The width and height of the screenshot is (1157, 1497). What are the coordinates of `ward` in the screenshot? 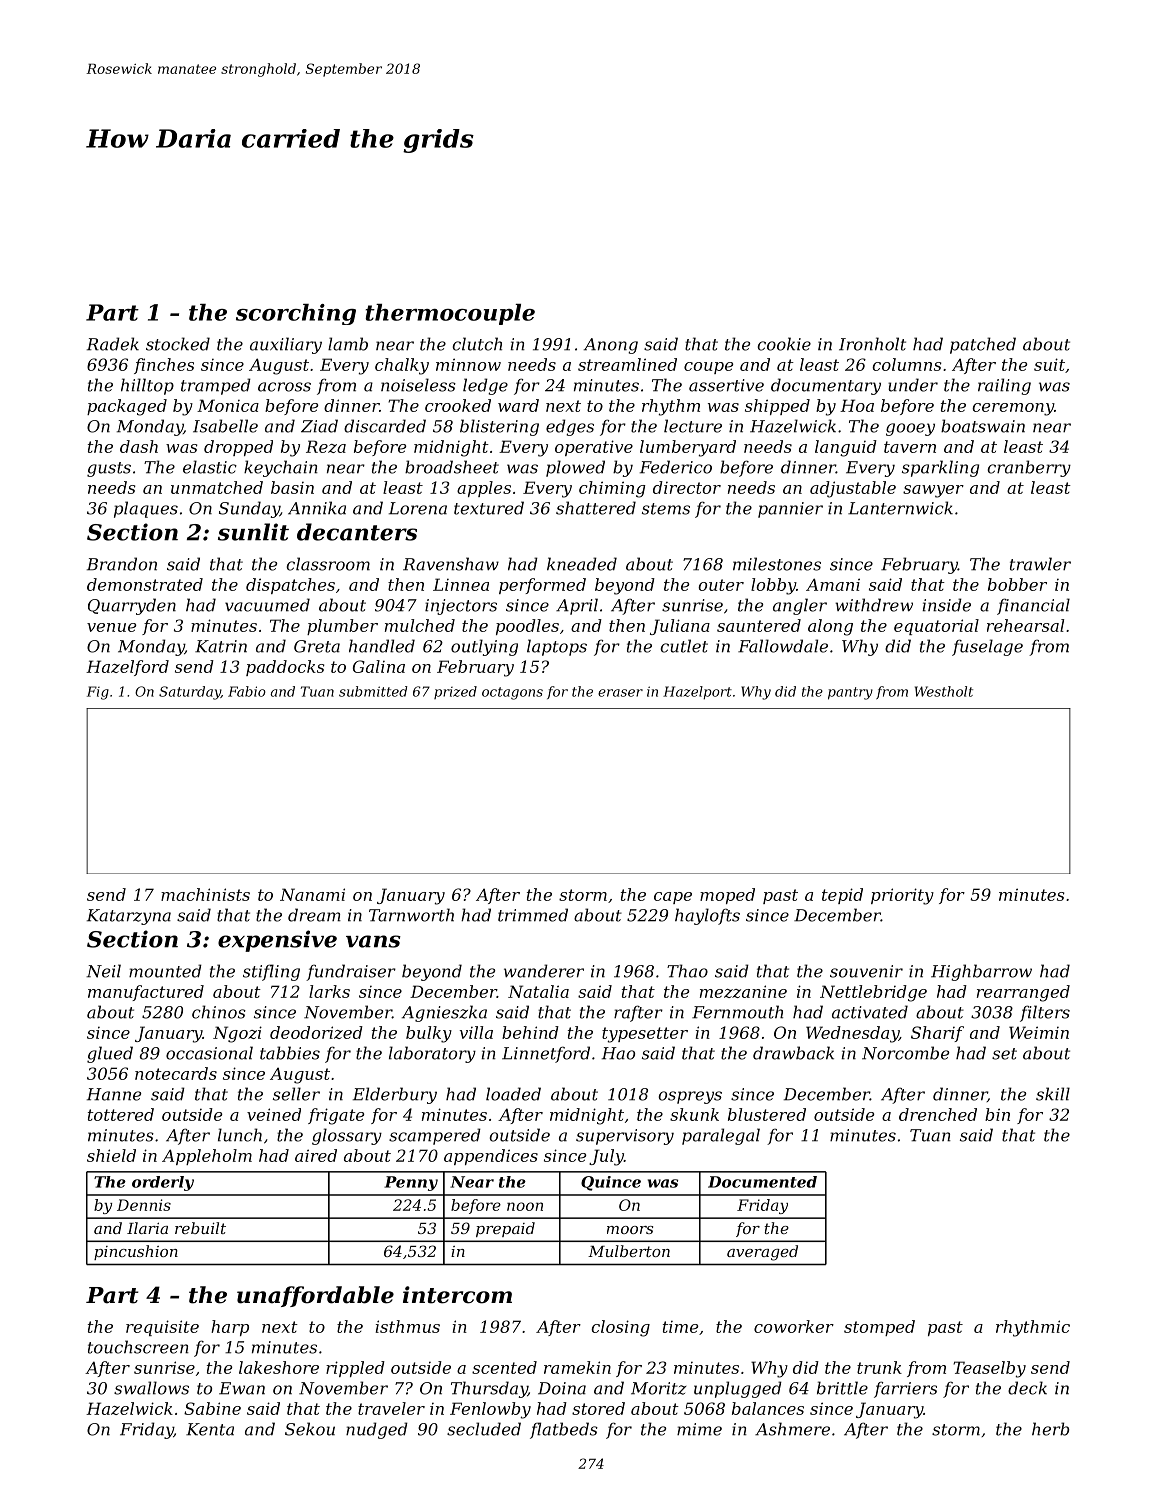 It's located at (518, 405).
